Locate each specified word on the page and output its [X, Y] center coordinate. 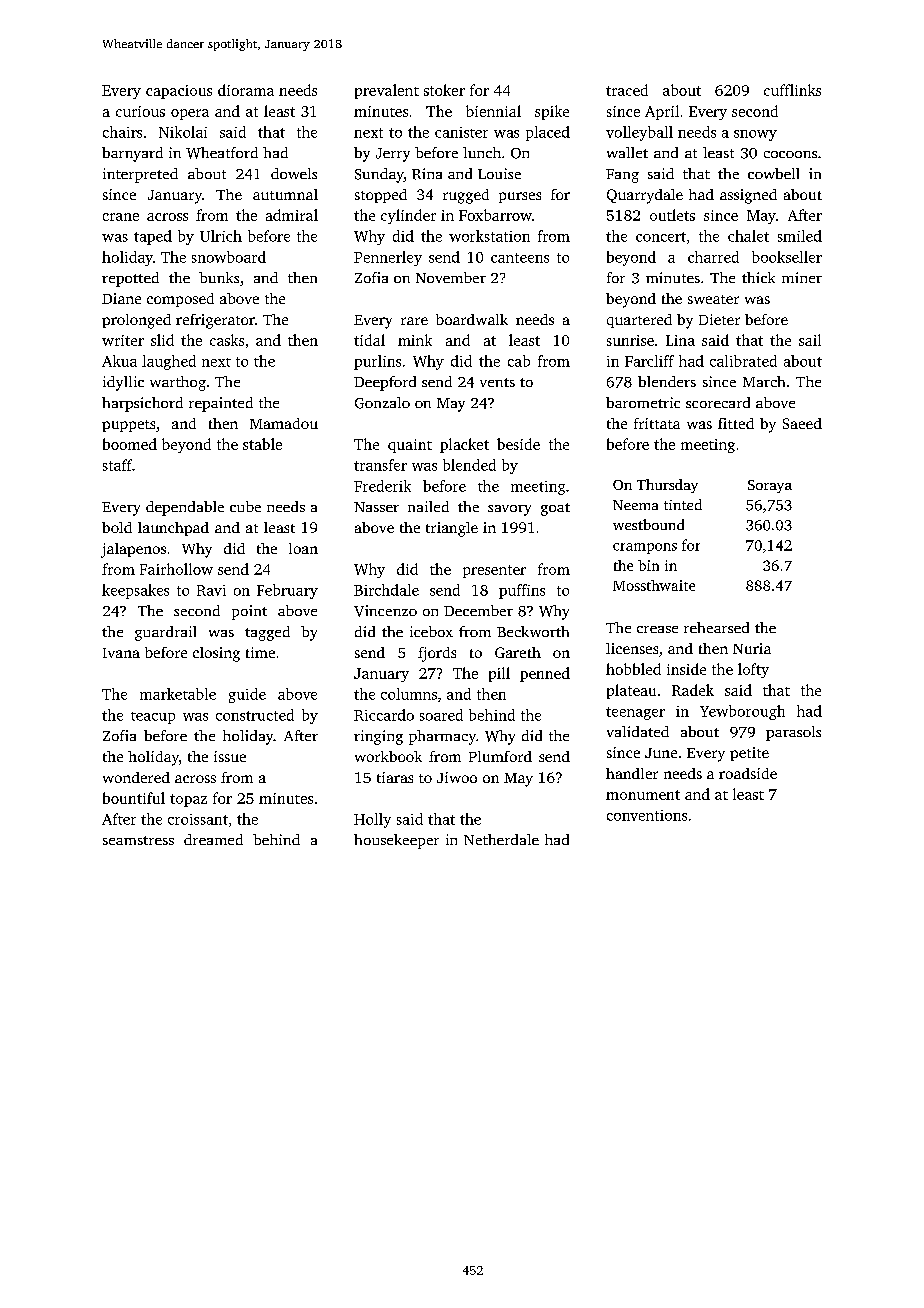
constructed [255, 715]
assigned [748, 196]
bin [648, 565]
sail [810, 340]
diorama [246, 90]
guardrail [165, 633]
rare [414, 321]
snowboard [229, 257]
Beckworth [533, 631]
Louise [499, 173]
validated [638, 731]
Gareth [518, 652]
